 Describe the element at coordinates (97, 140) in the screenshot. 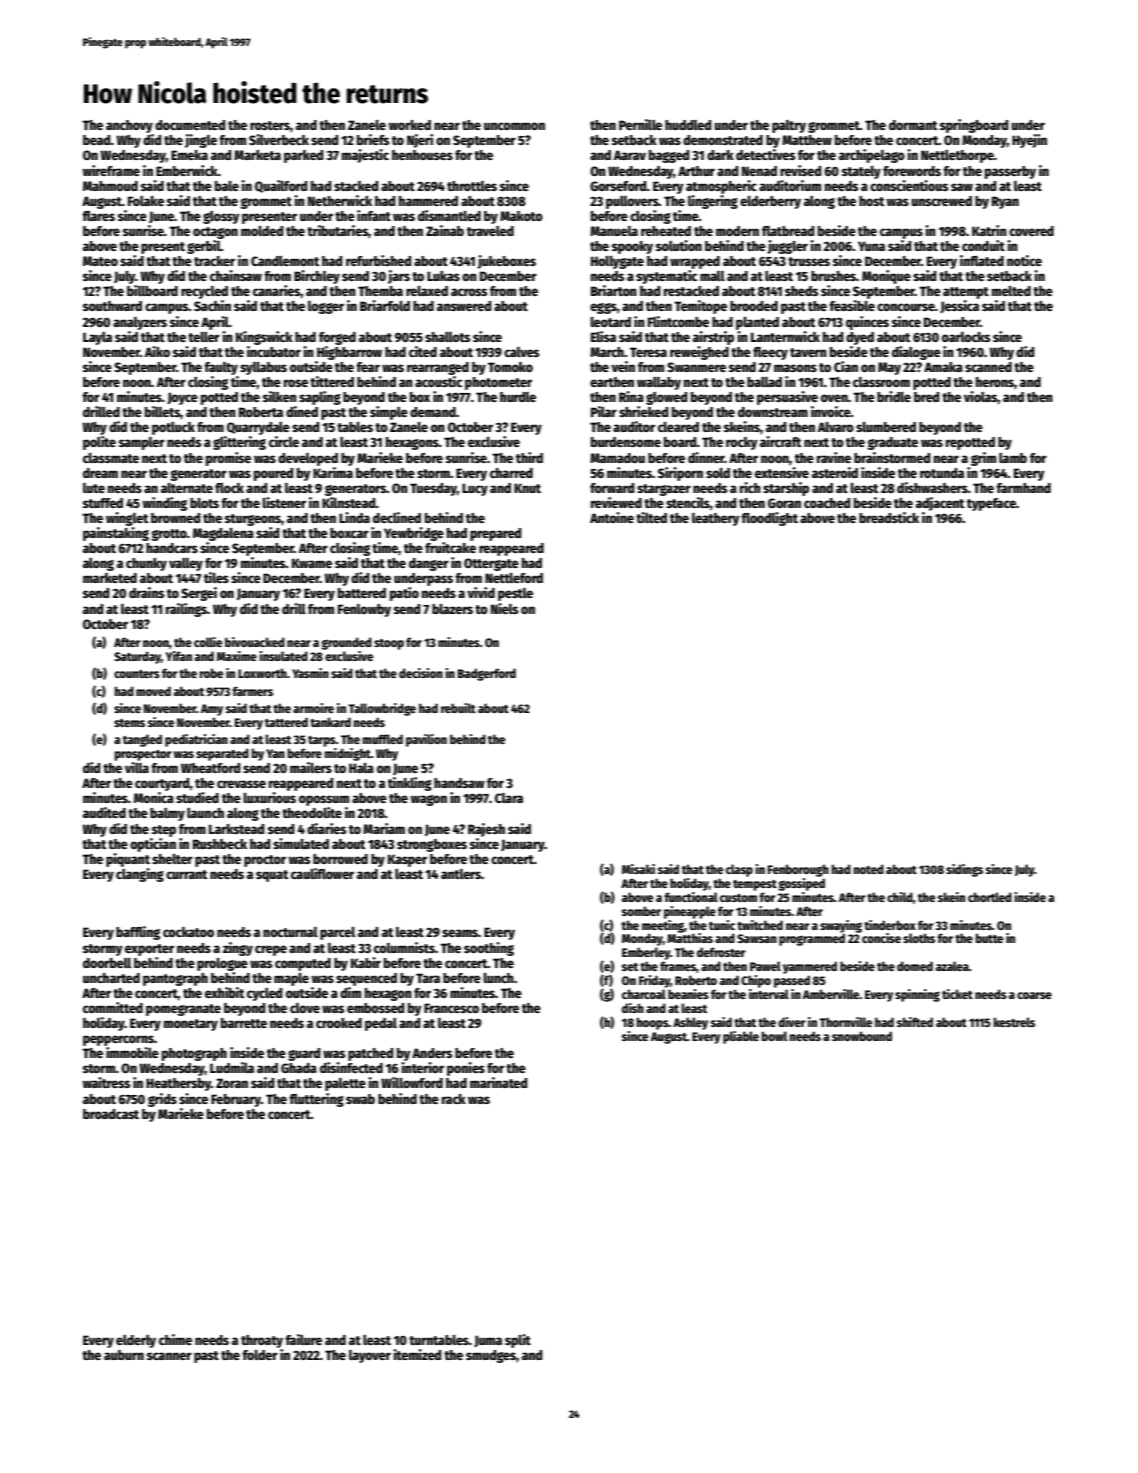

I see `bead` at that location.
